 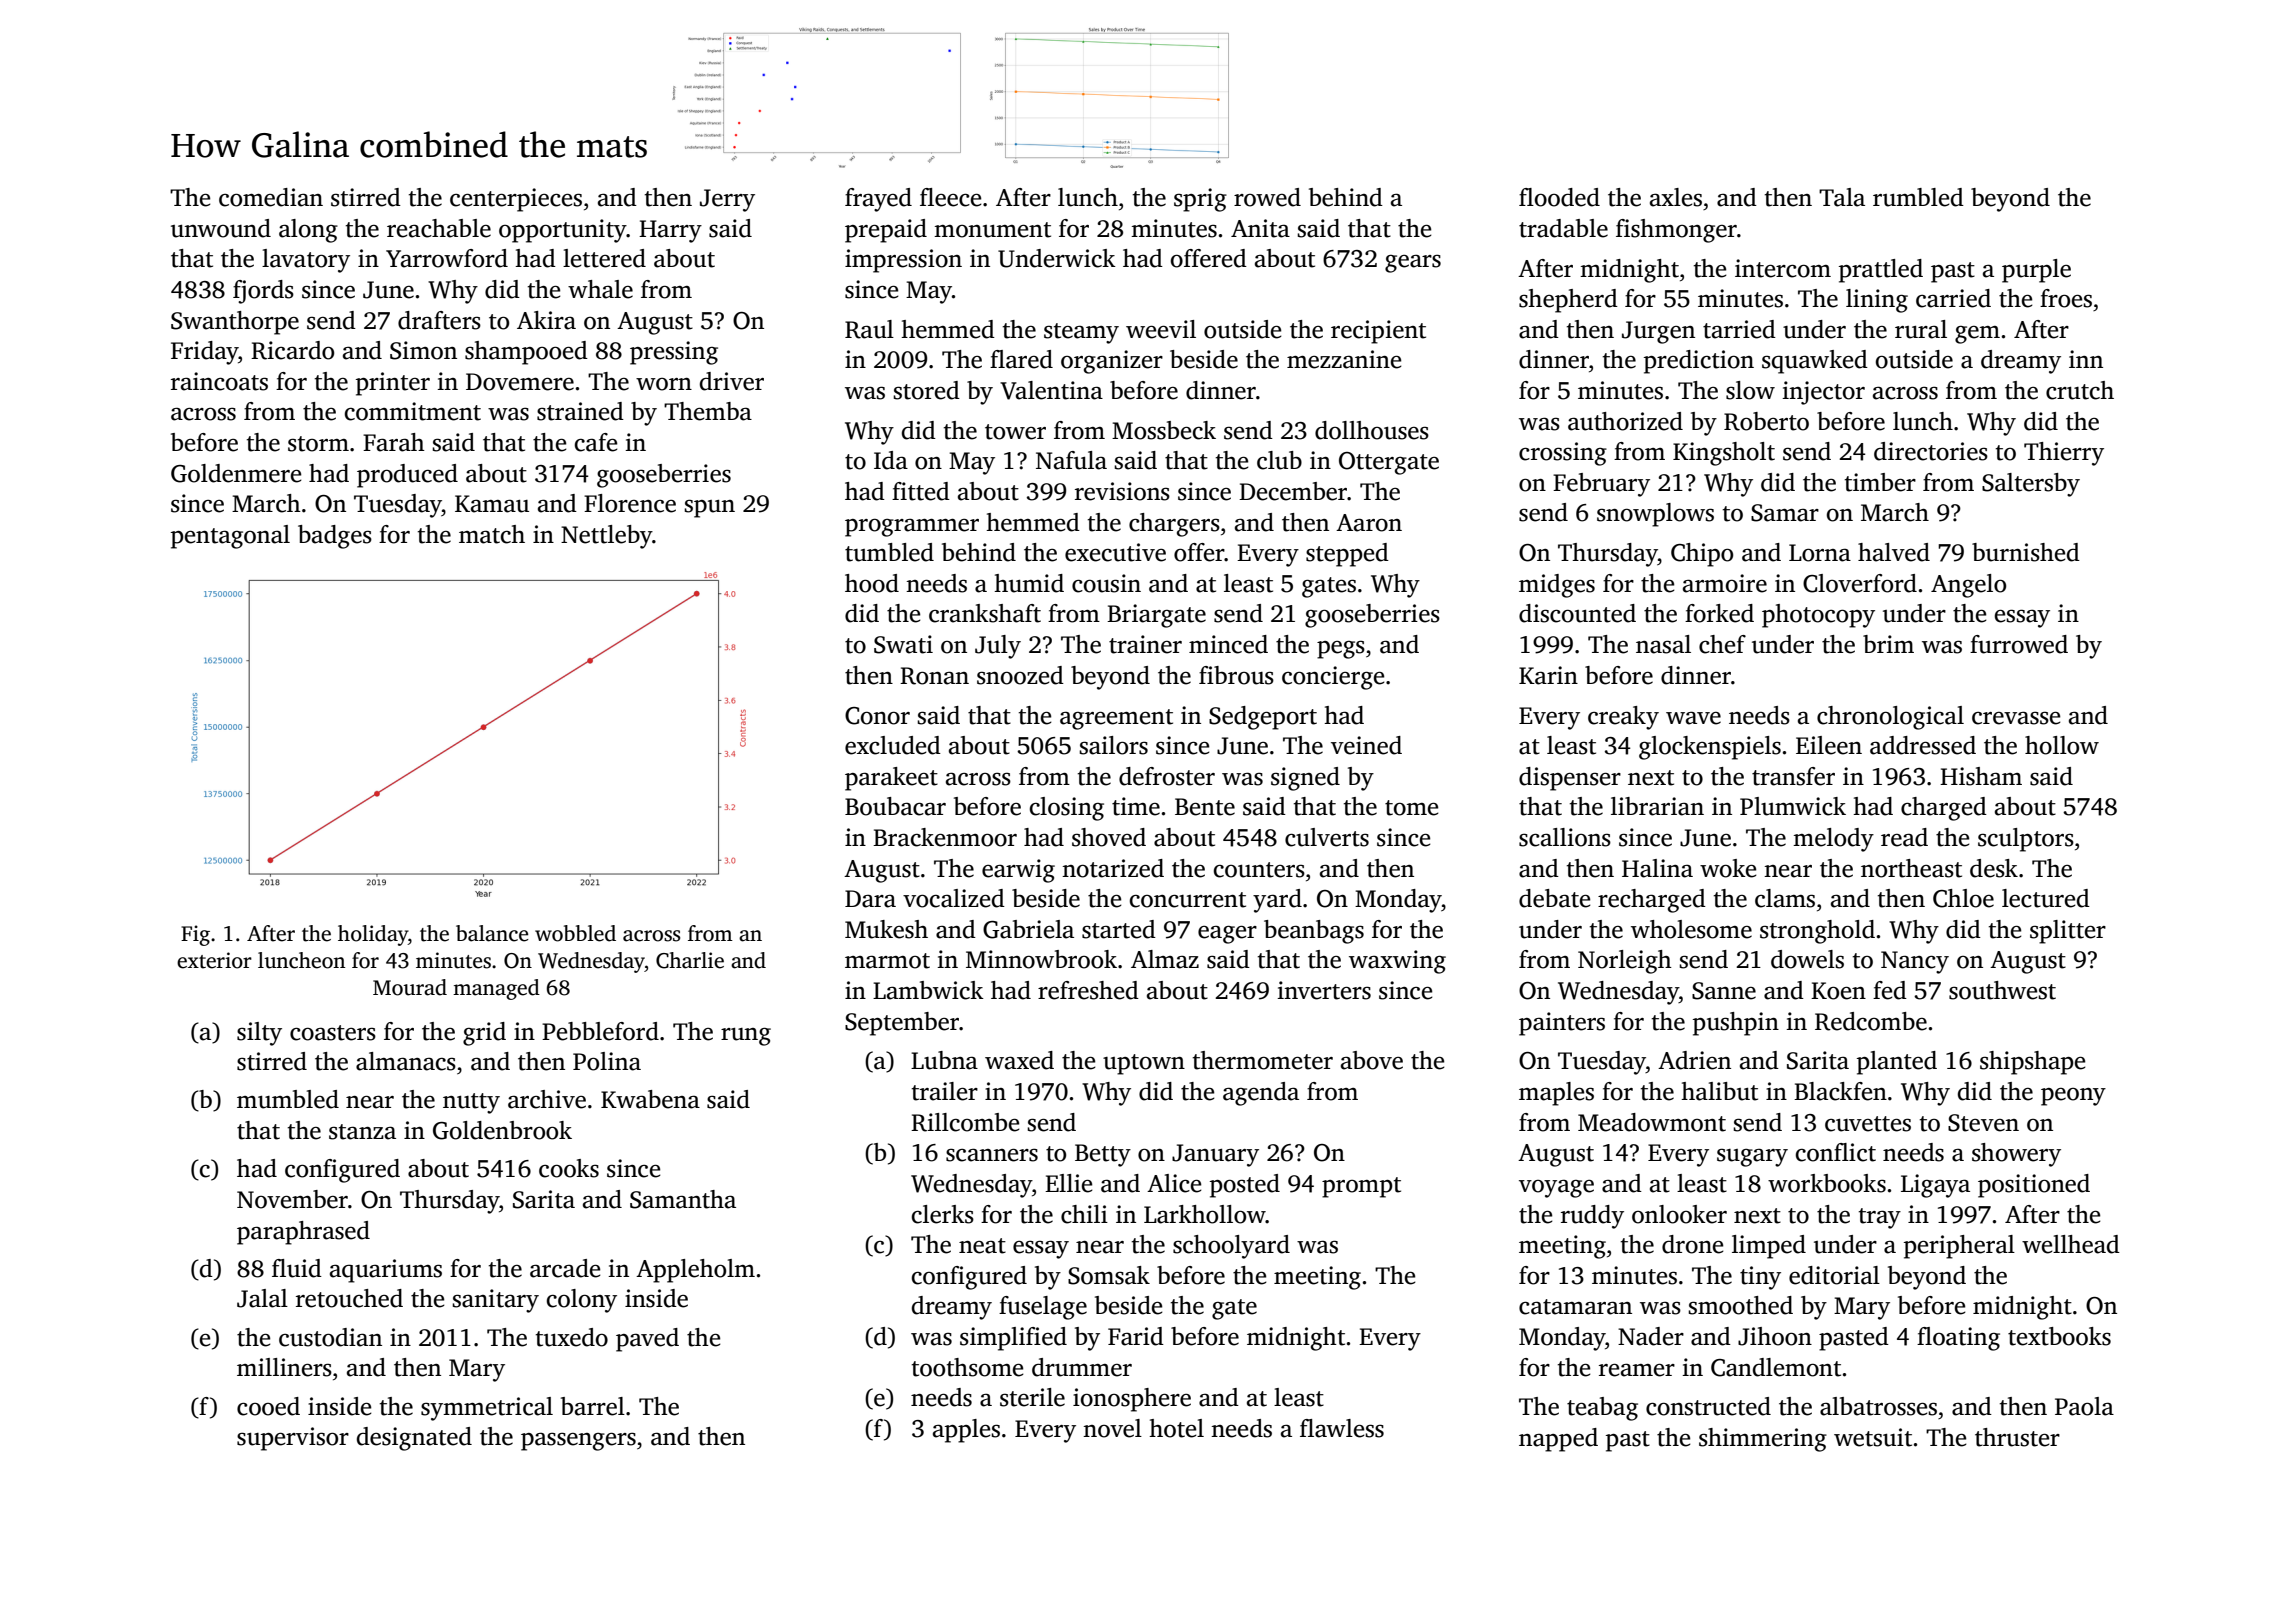 What do you see at coordinates (1981, 776) in the screenshot?
I see `Hisham` at bounding box center [1981, 776].
